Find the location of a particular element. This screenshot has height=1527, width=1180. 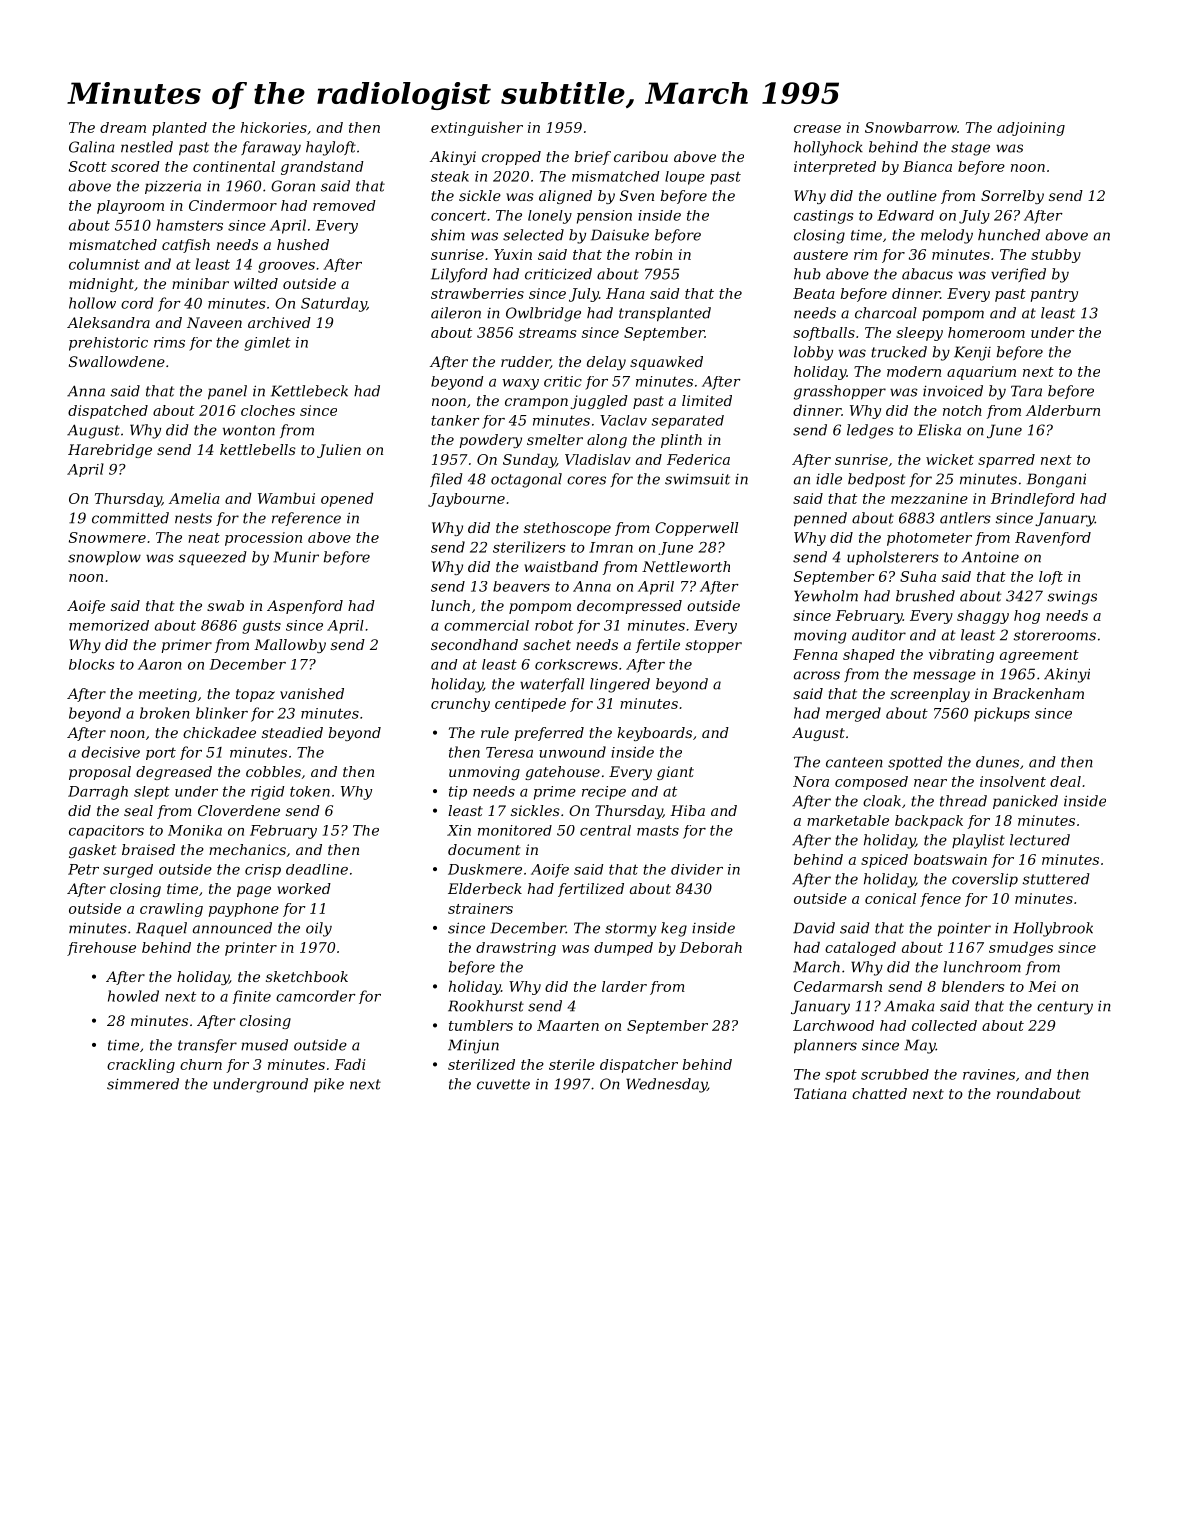

hunched is located at coordinates (1009, 235).
